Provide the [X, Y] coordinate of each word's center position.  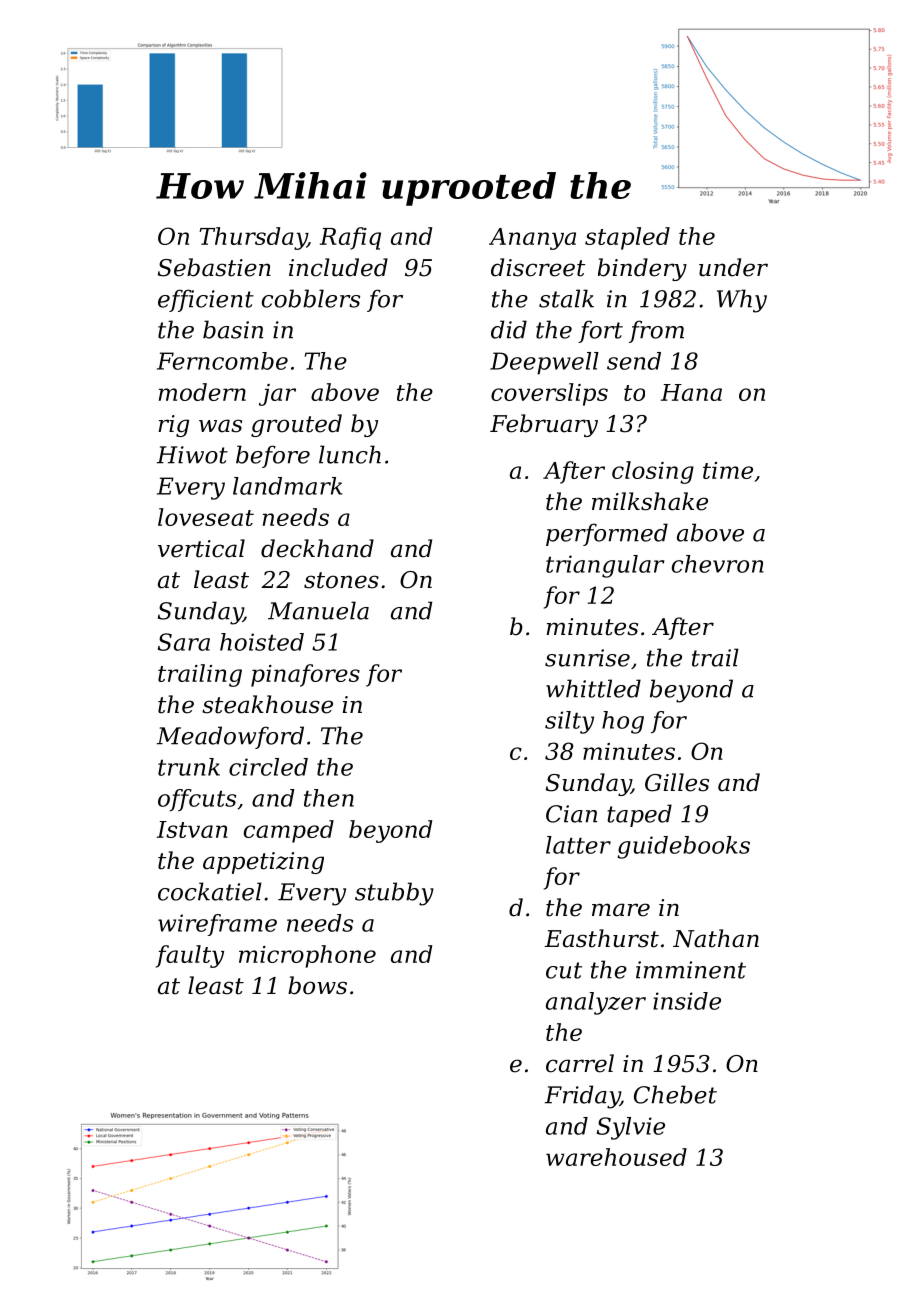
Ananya [532, 239]
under [733, 267]
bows [317, 985]
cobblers [311, 298]
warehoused [616, 1157]
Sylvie [631, 1128]
